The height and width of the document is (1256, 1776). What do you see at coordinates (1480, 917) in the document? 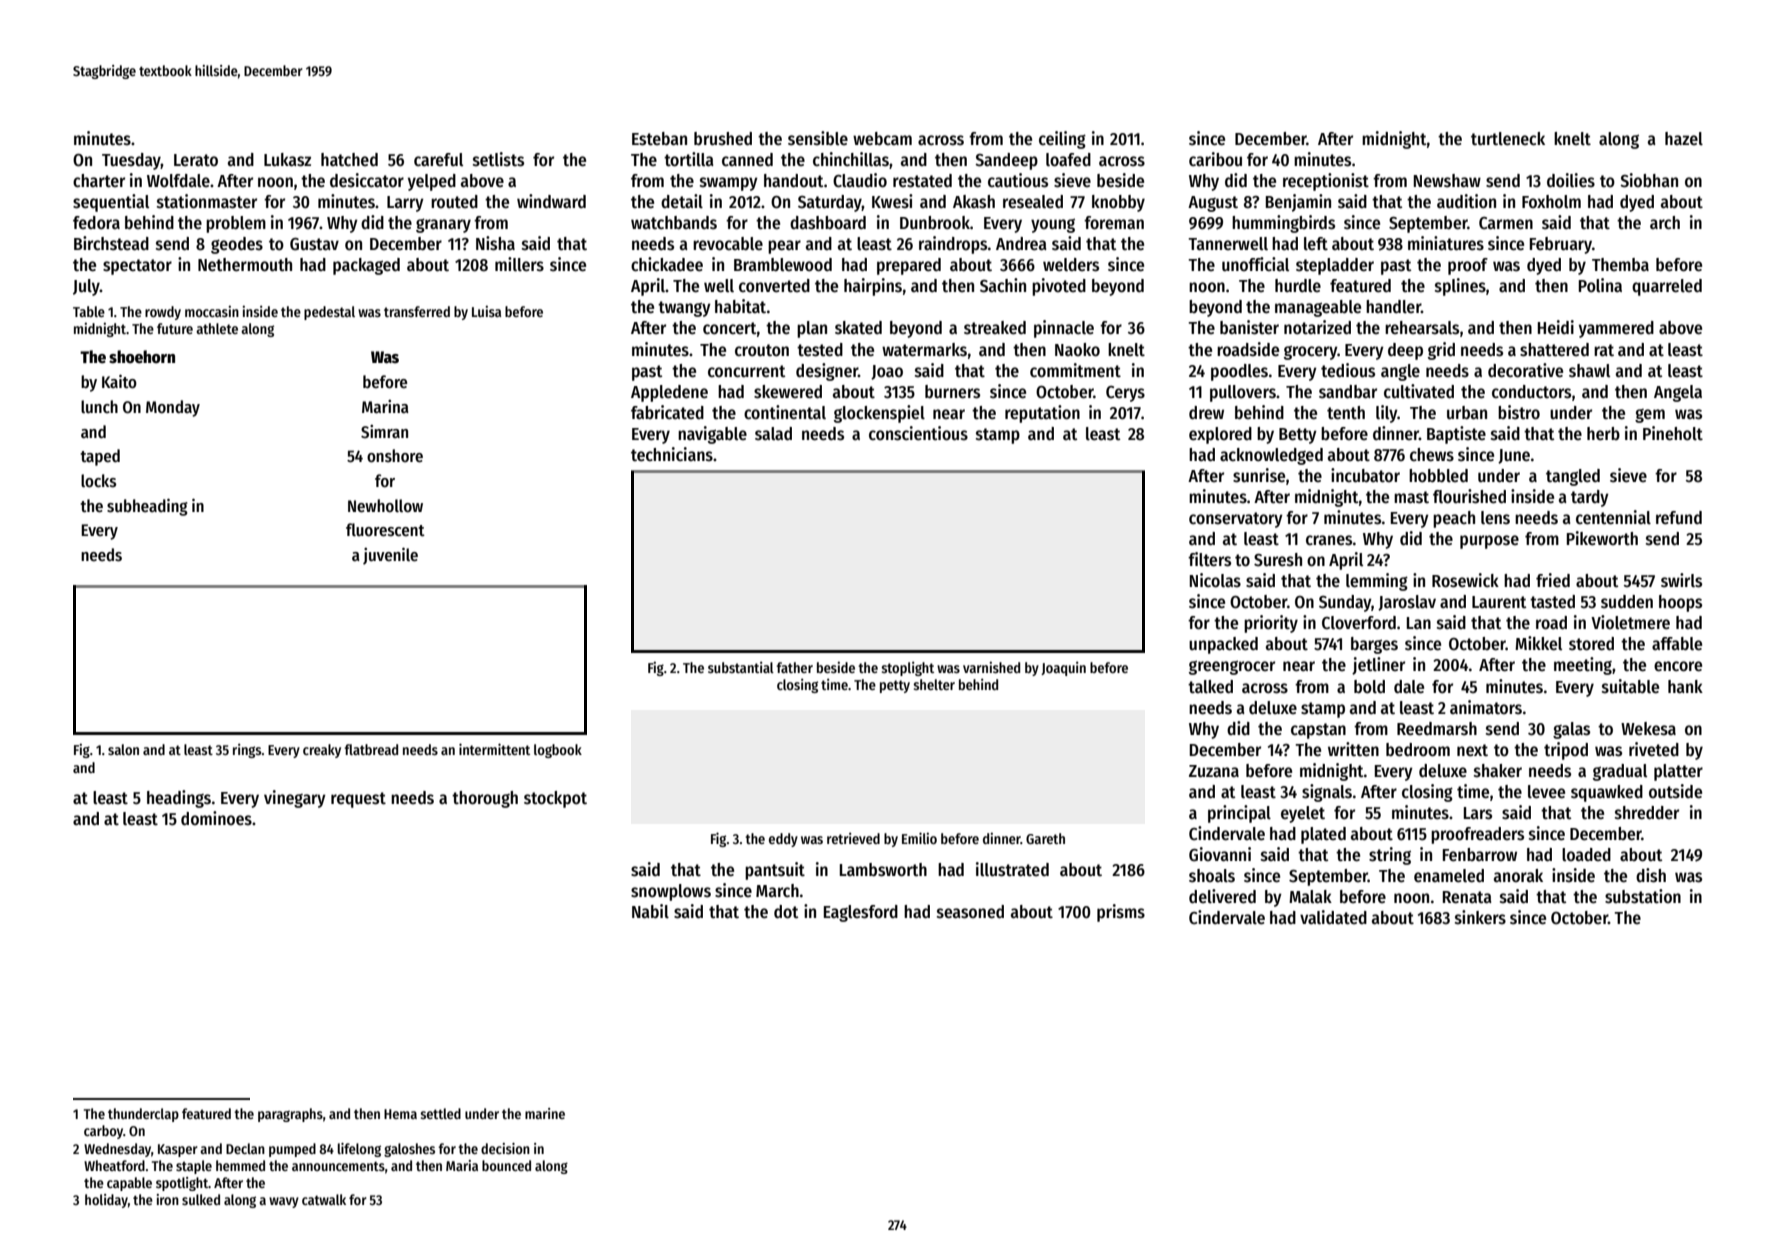
I see `sinkers` at bounding box center [1480, 917].
